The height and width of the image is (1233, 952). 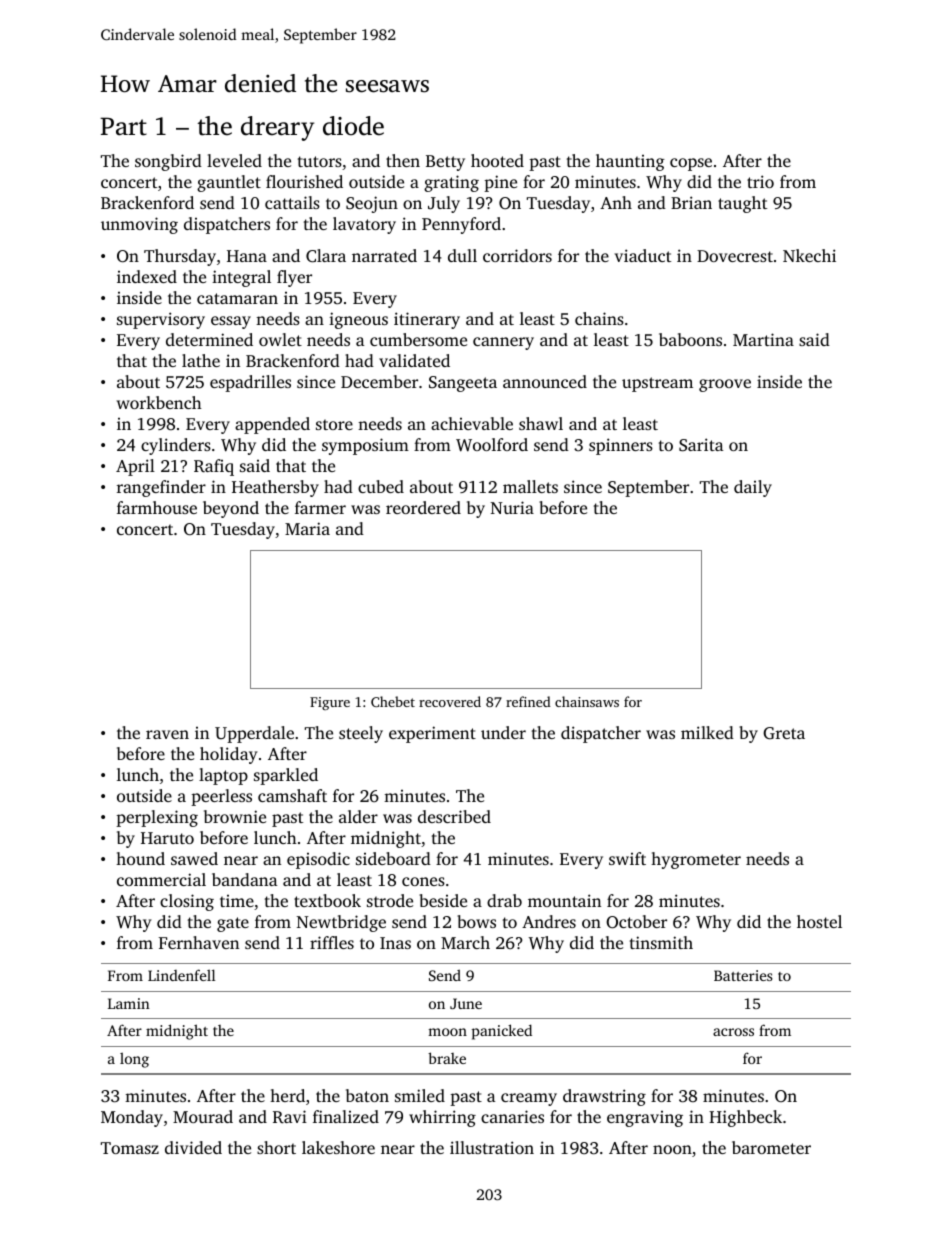 What do you see at coordinates (292, 795) in the image?
I see `camshaft` at bounding box center [292, 795].
